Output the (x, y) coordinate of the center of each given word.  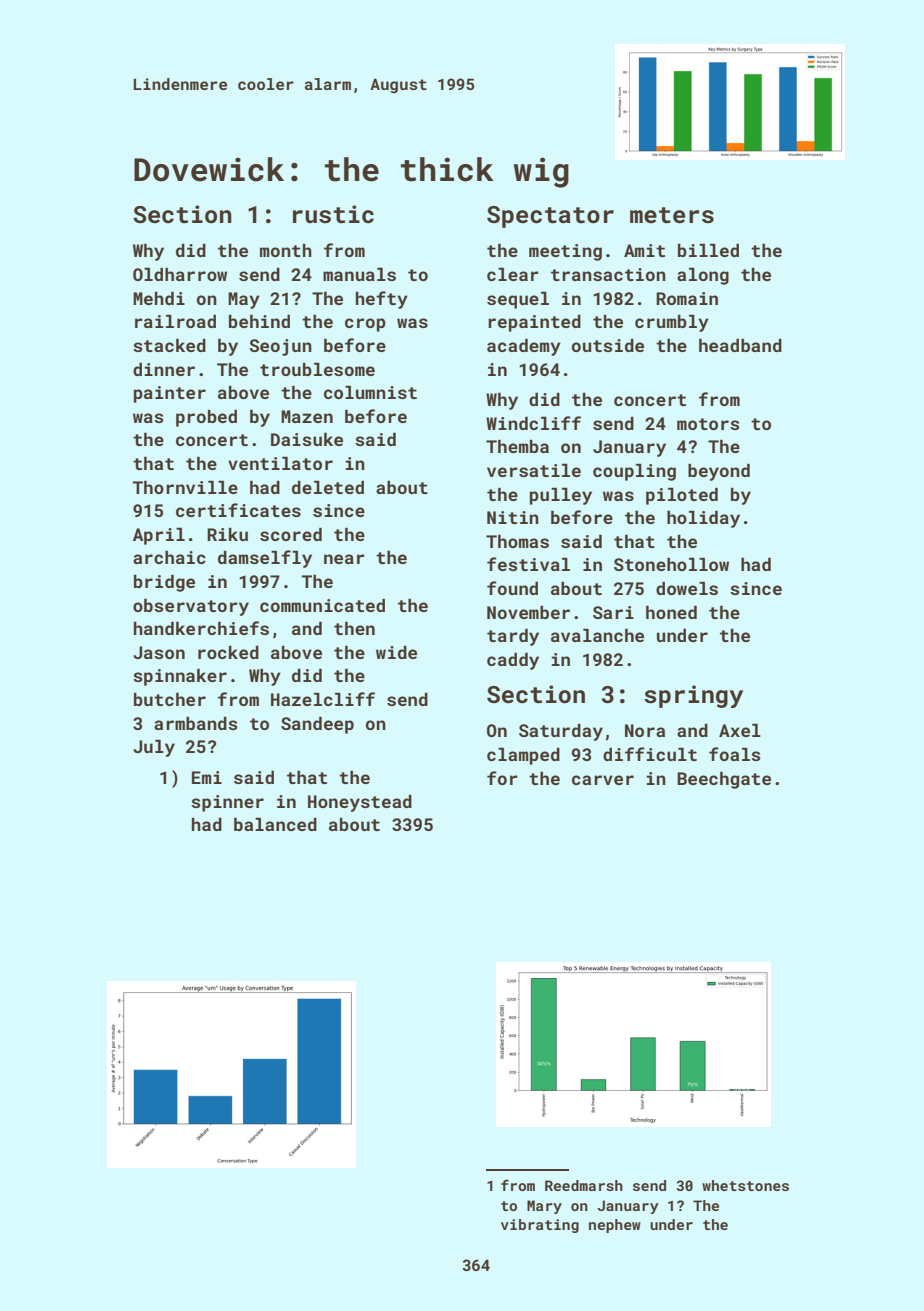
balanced (275, 824)
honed (671, 612)
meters (672, 215)
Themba (517, 446)
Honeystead (360, 803)
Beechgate (724, 780)
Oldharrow (180, 274)
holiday (703, 519)
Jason (159, 652)
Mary (544, 1207)
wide (396, 652)
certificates (238, 510)
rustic (333, 214)
